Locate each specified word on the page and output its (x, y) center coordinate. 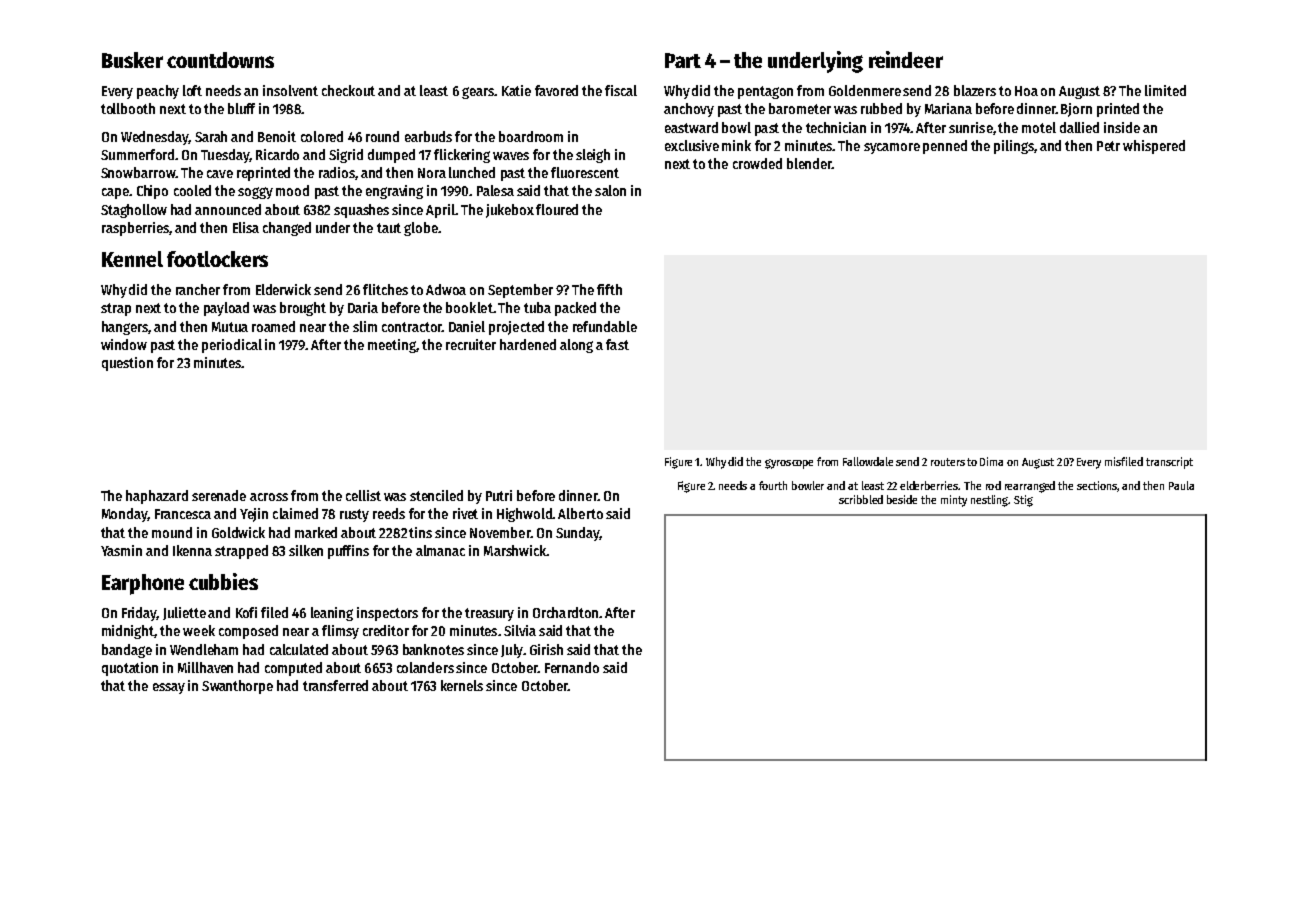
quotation (130, 669)
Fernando (572, 667)
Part (683, 60)
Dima (991, 461)
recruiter (471, 344)
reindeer (906, 59)
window (124, 344)
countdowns (220, 60)
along (576, 346)
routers (948, 462)
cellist (363, 495)
